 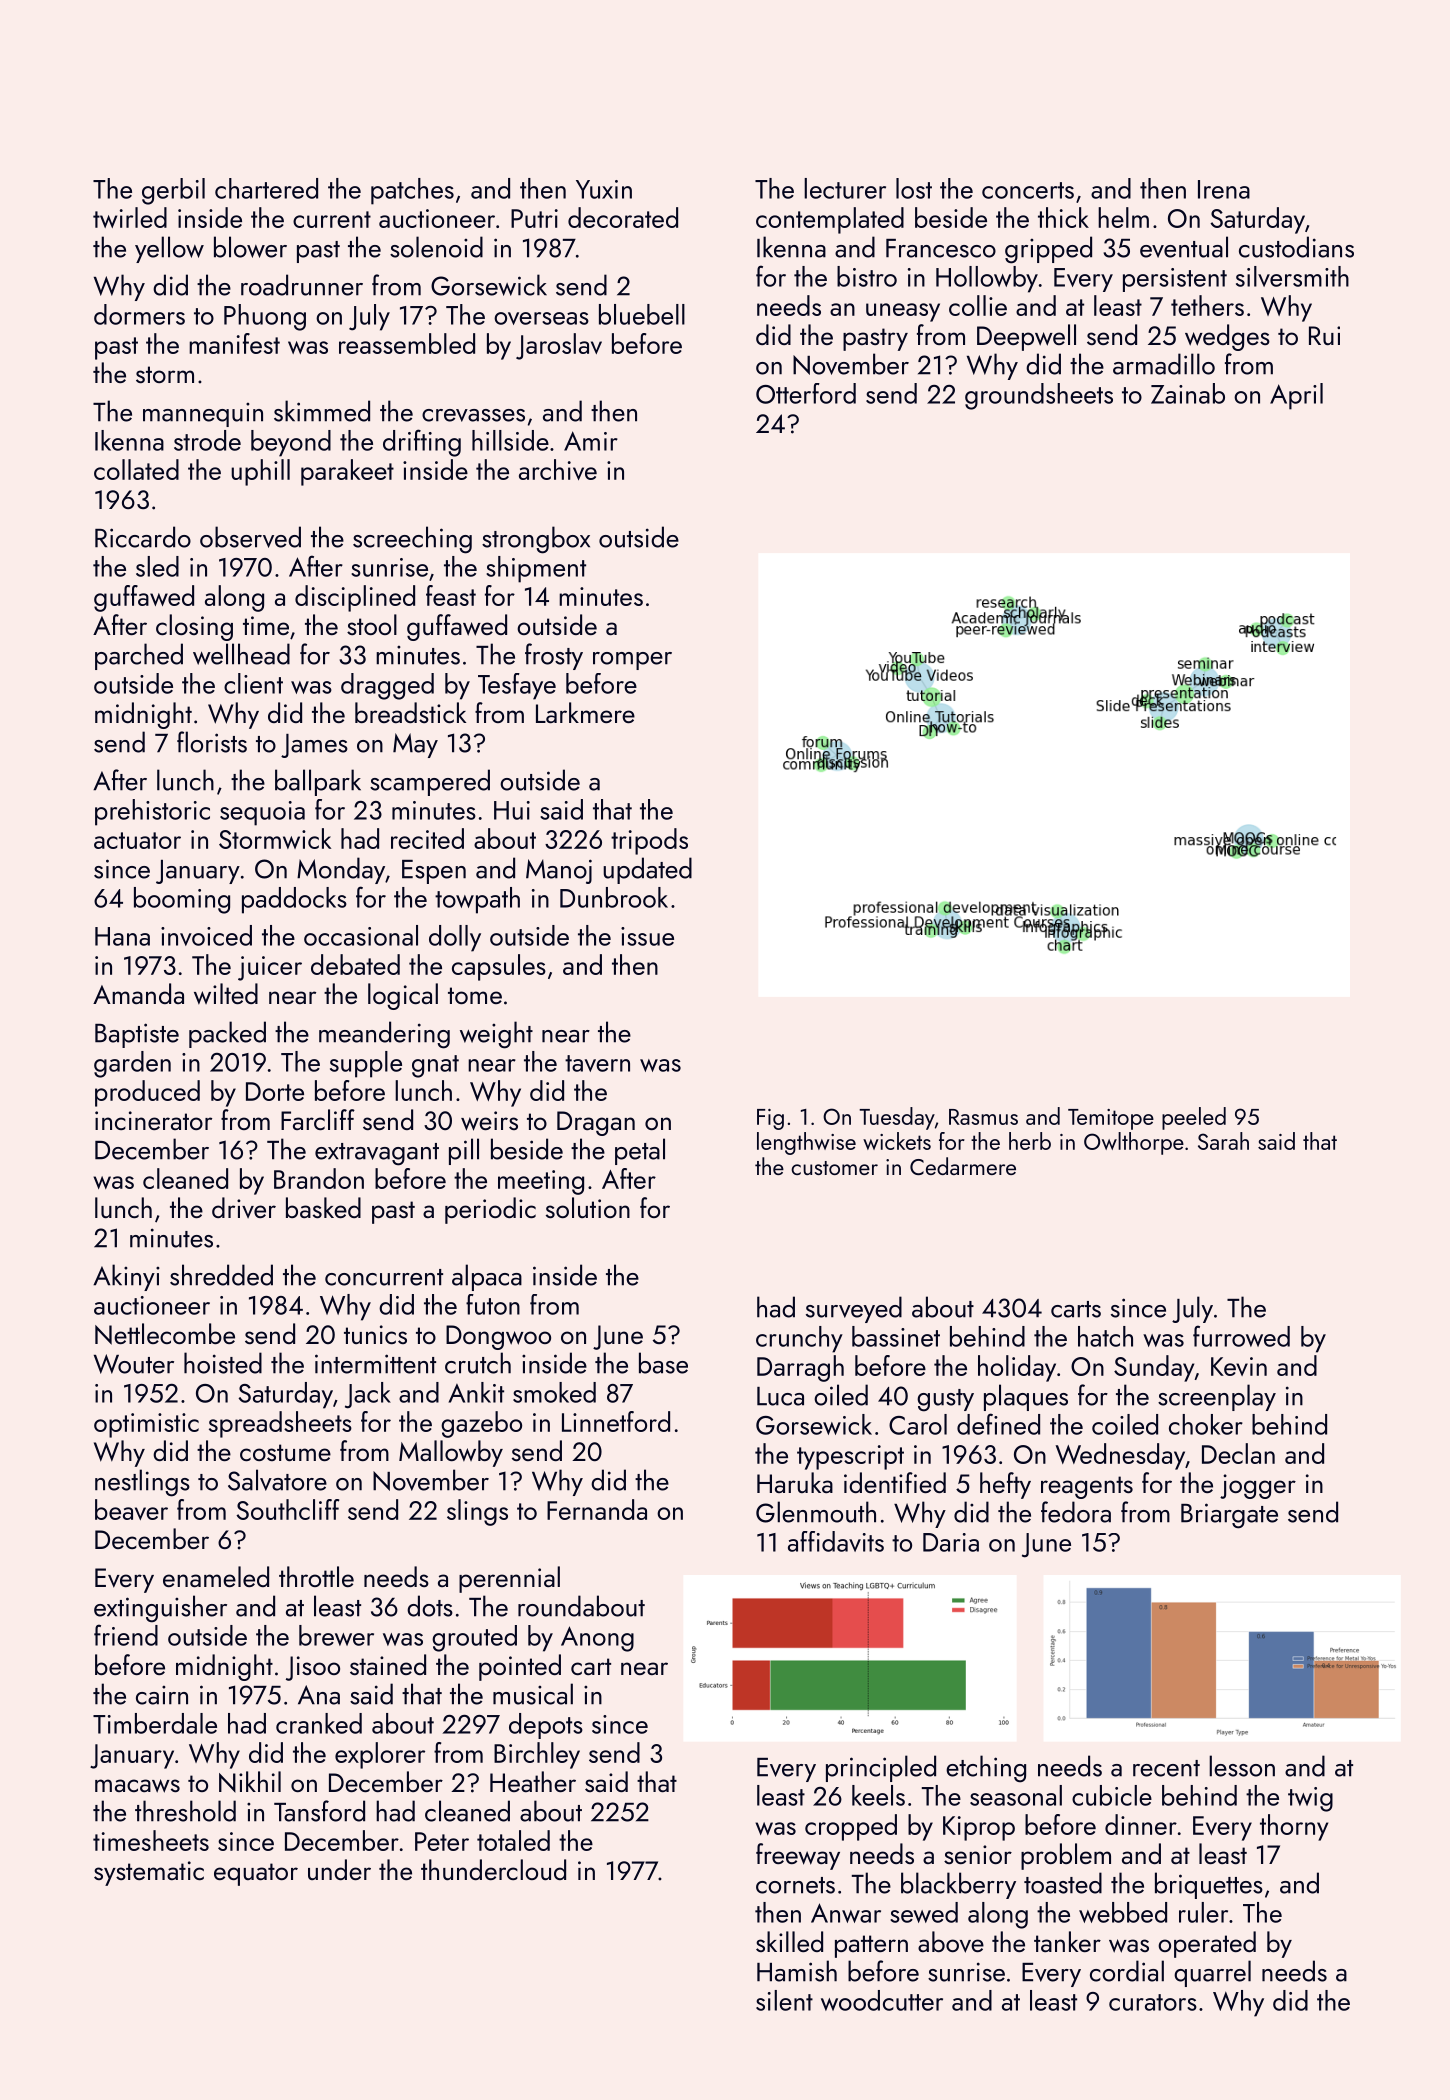 What do you see at coordinates (122, 936) in the page?
I see `Hana` at bounding box center [122, 936].
